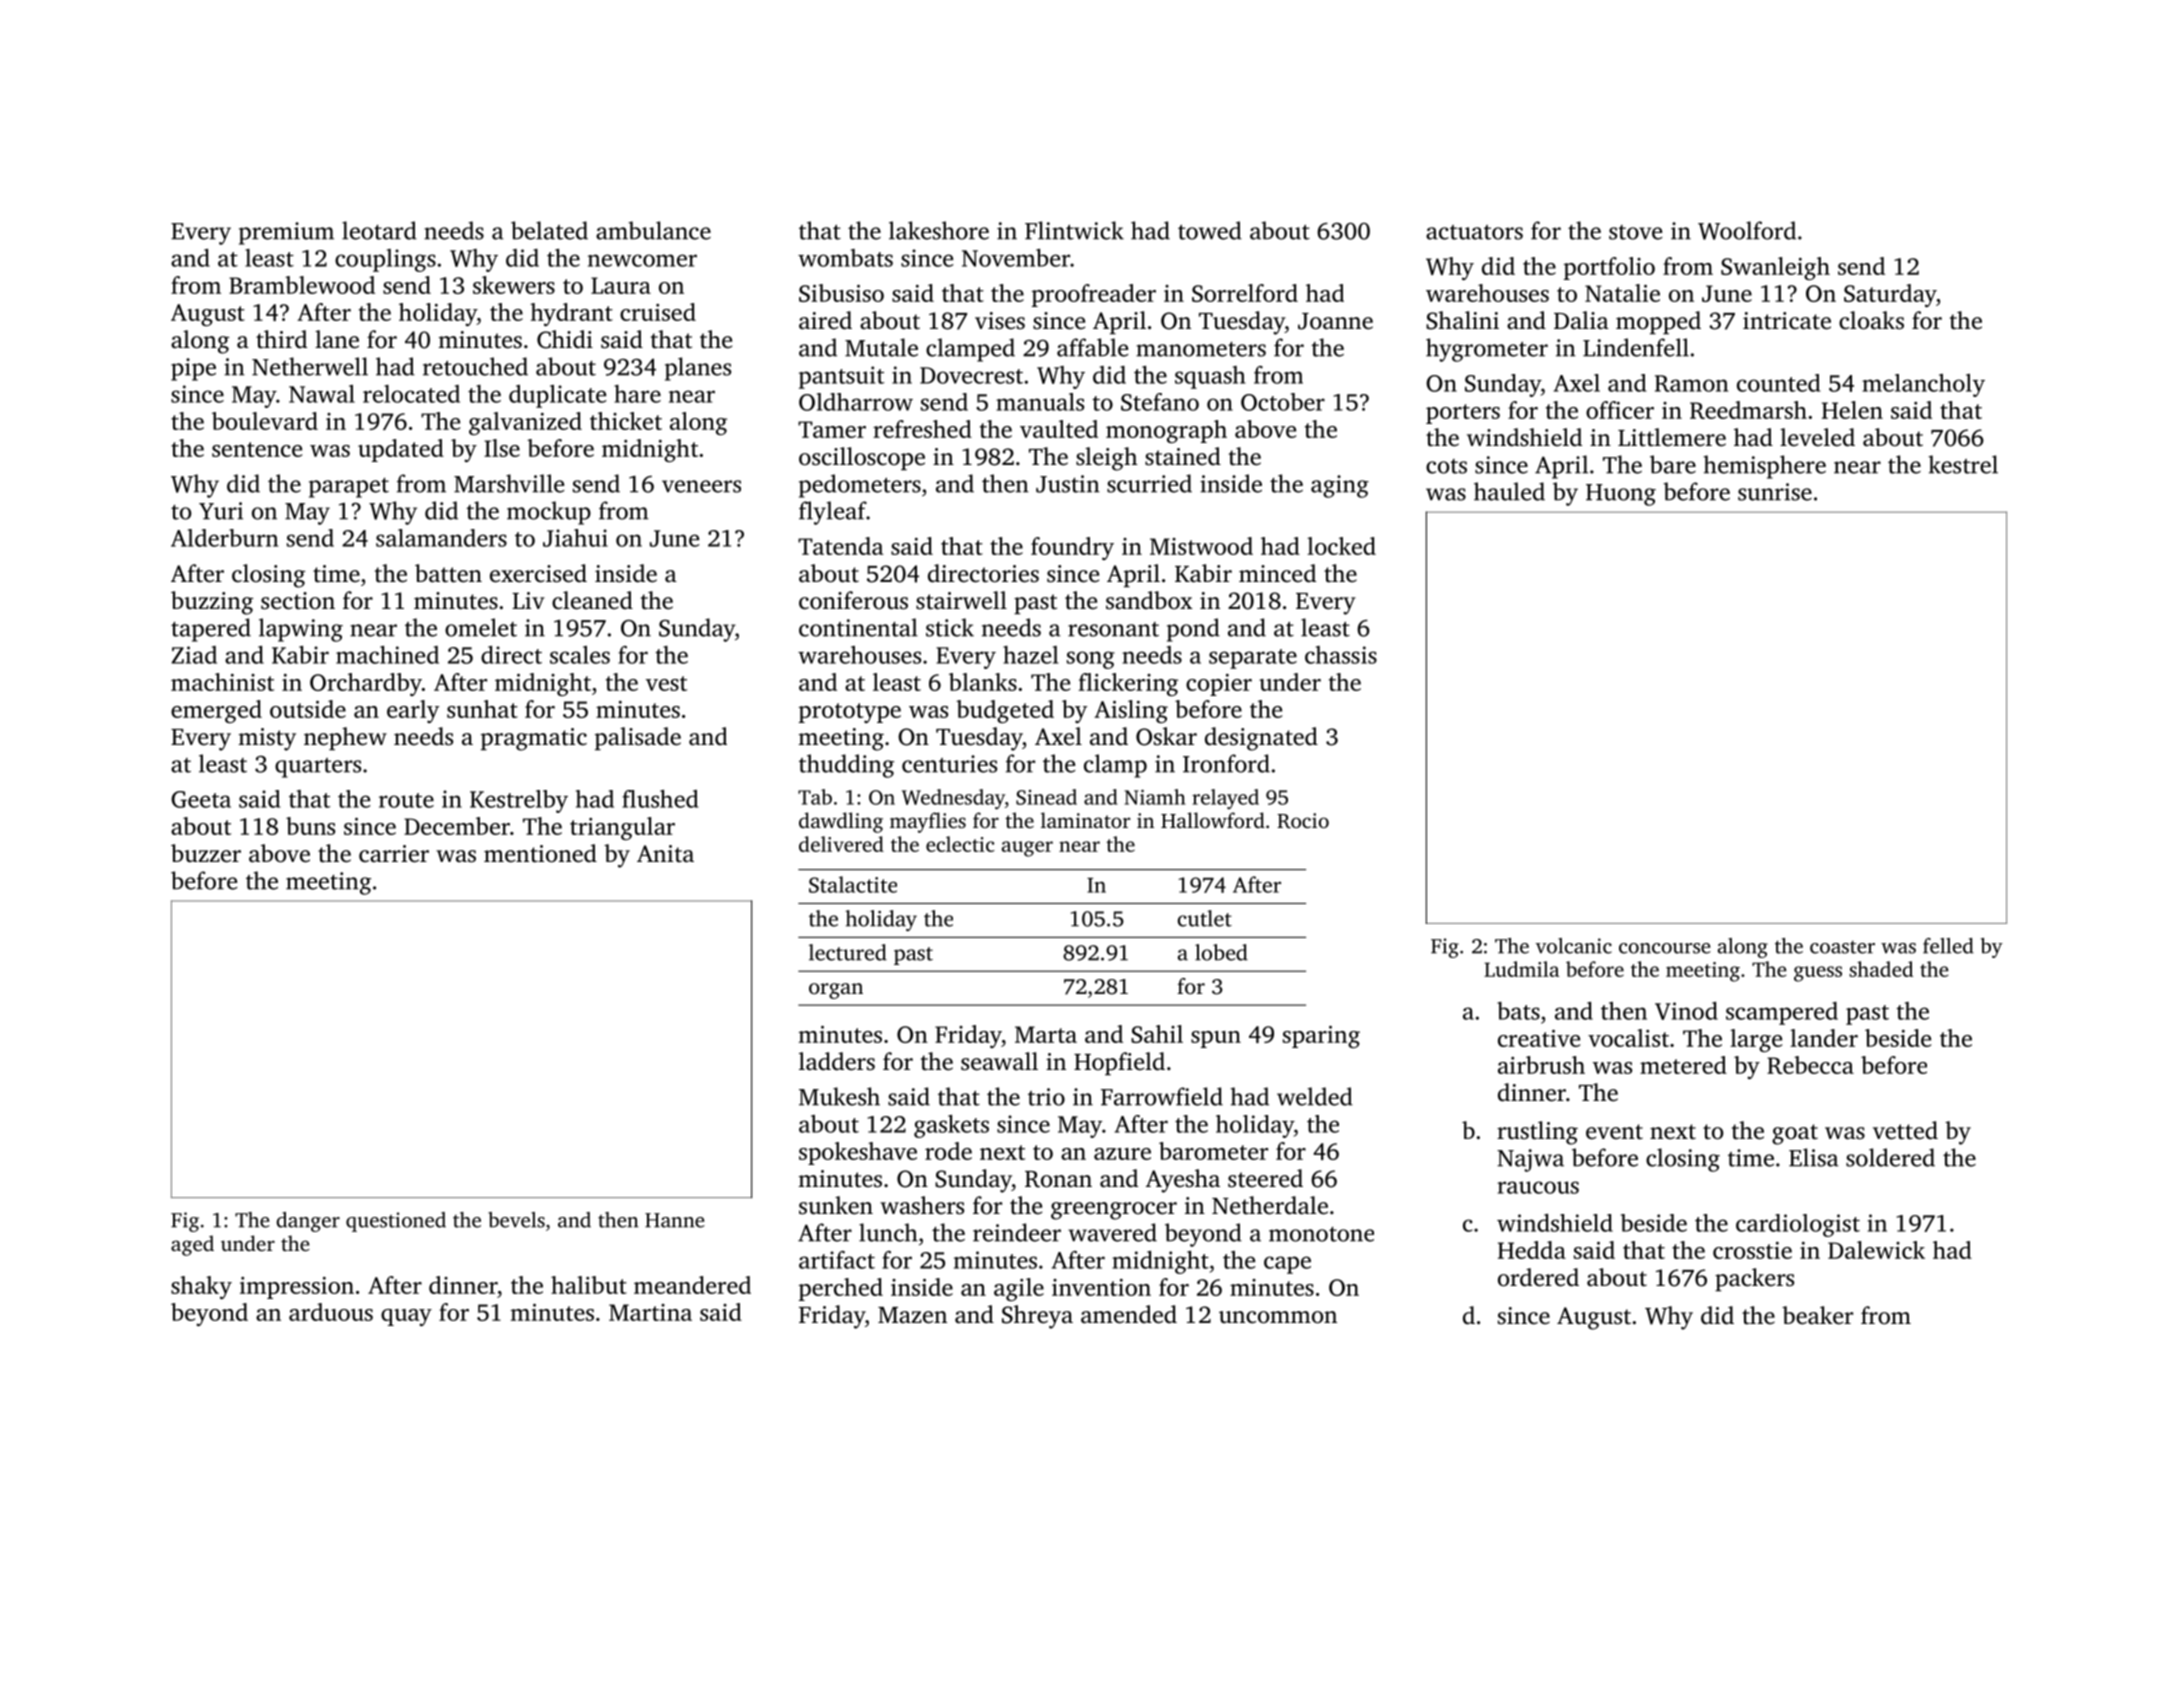 The width and height of the page is (2178, 1683). Describe the element at coordinates (1068, 484) in the page. I see `Justin` at that location.
